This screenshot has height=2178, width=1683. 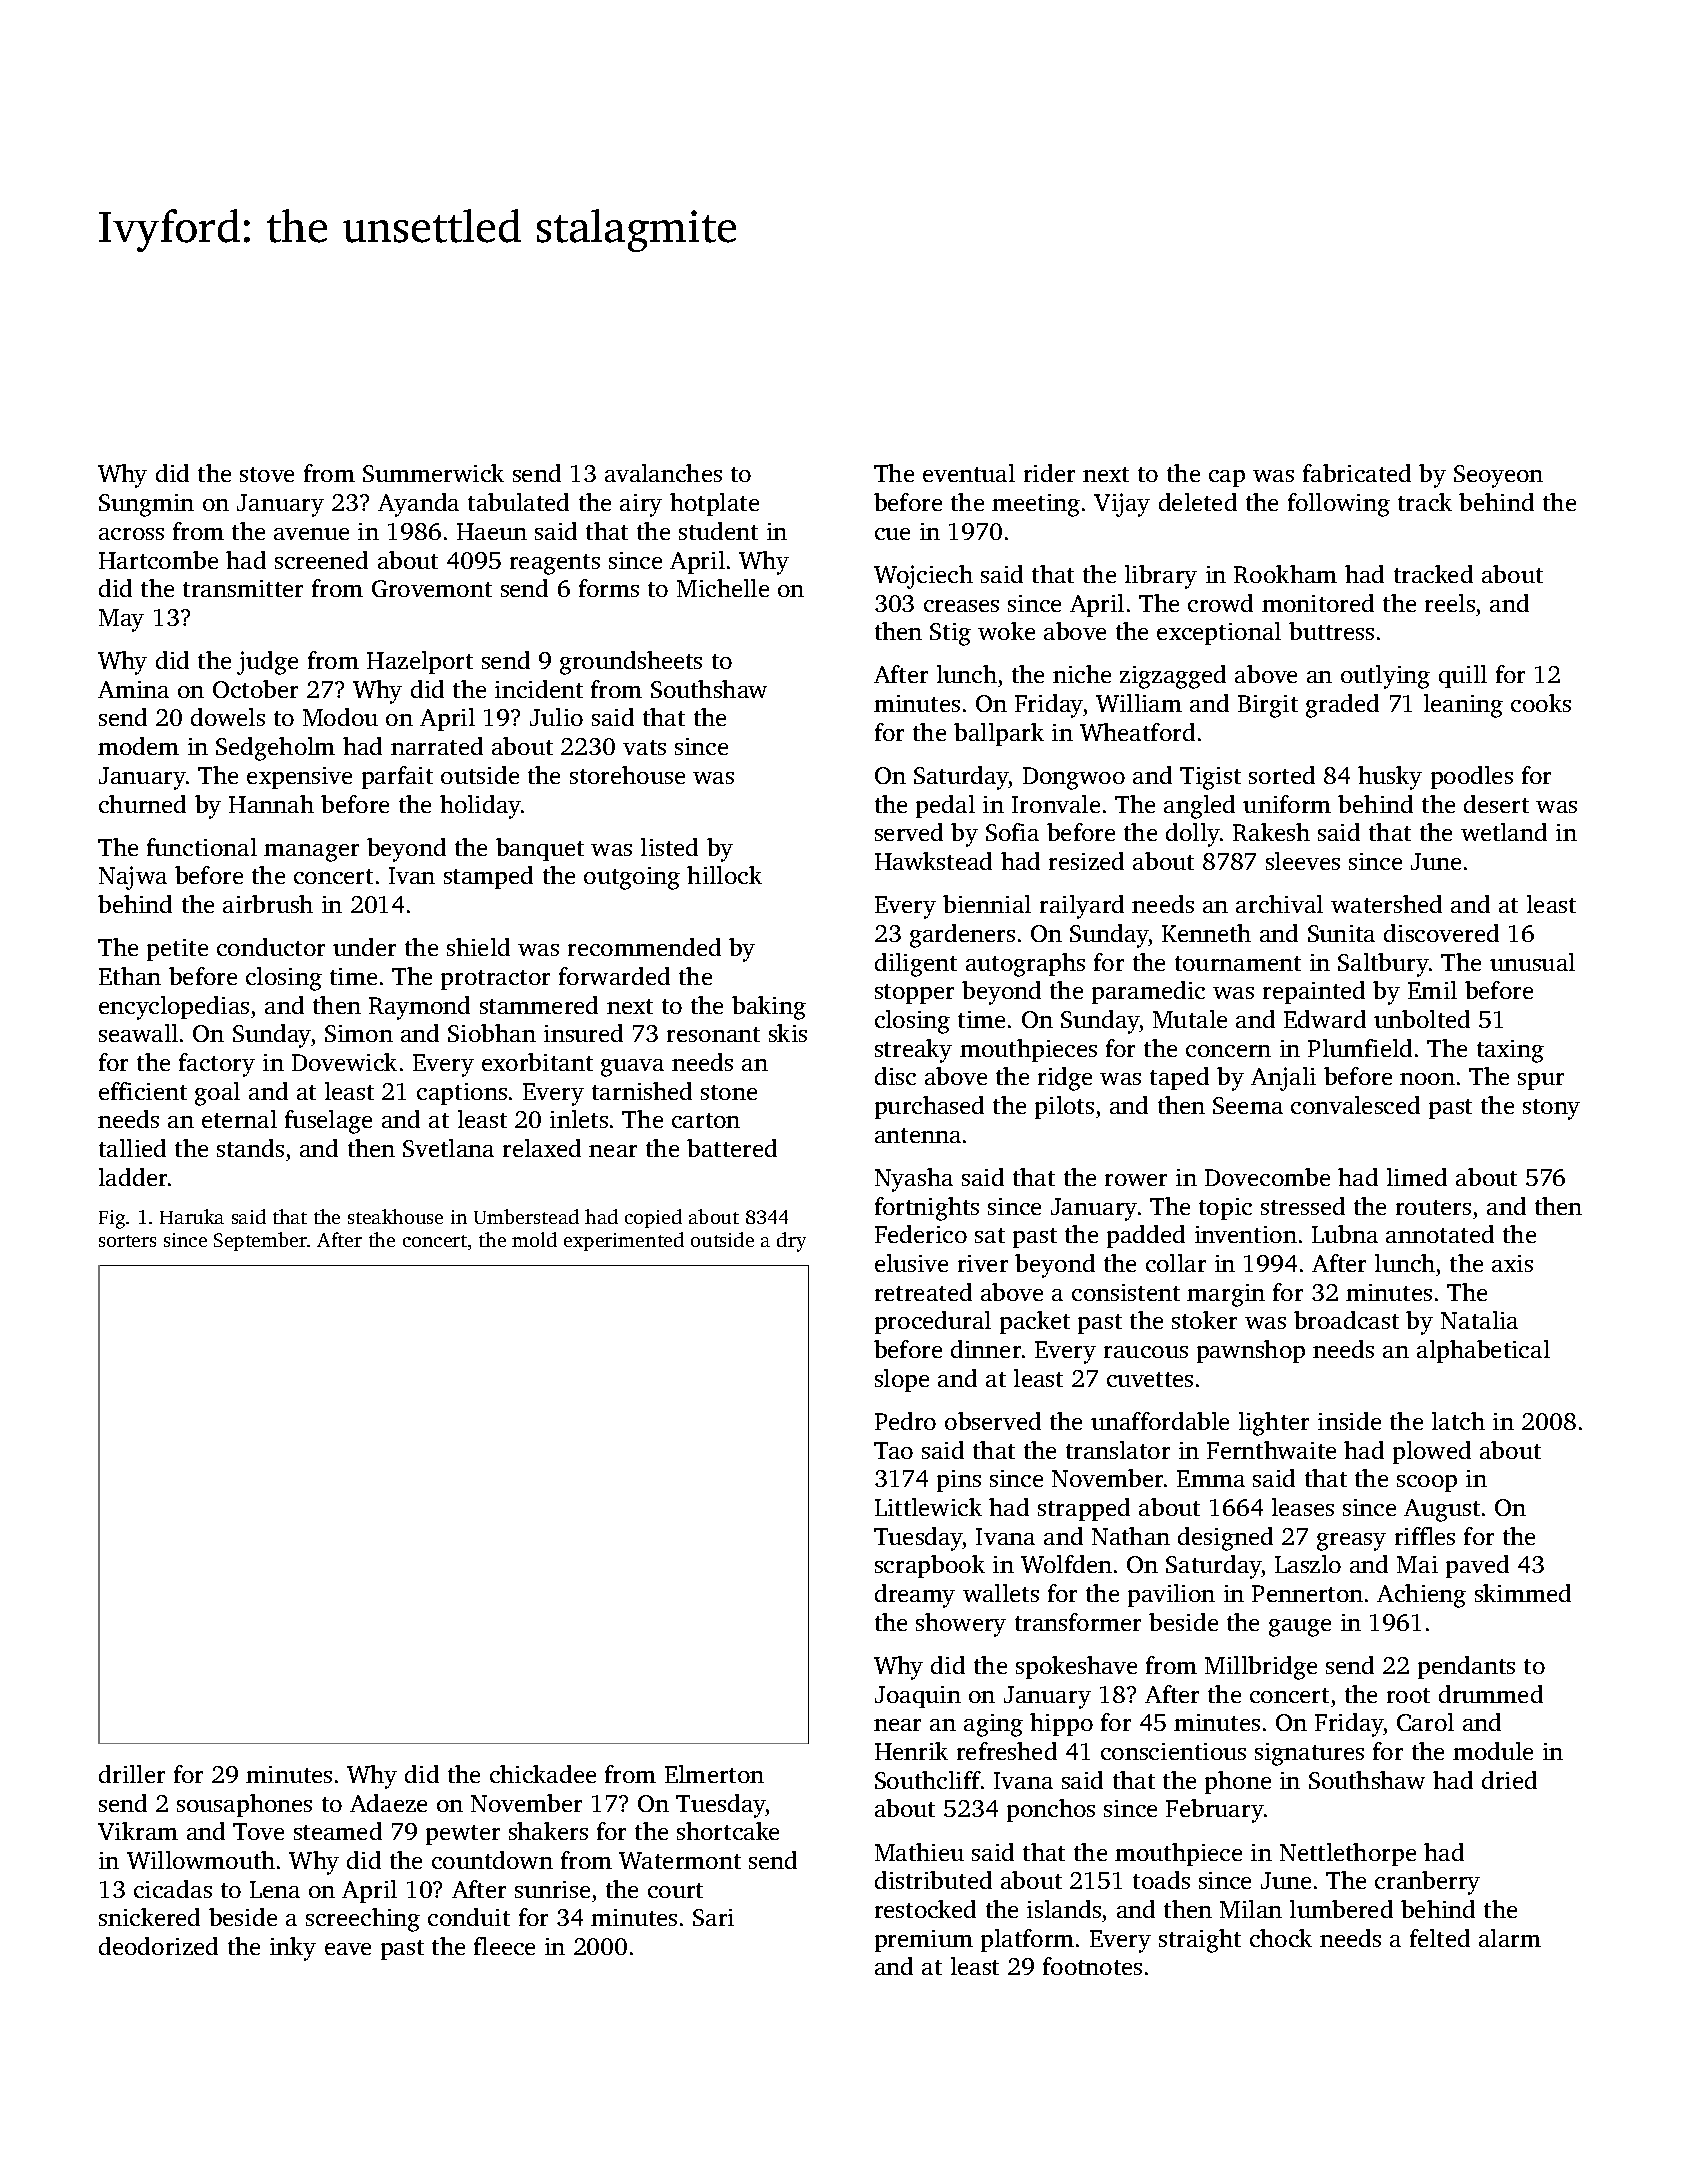 I want to click on driller, so click(x=132, y=1774).
